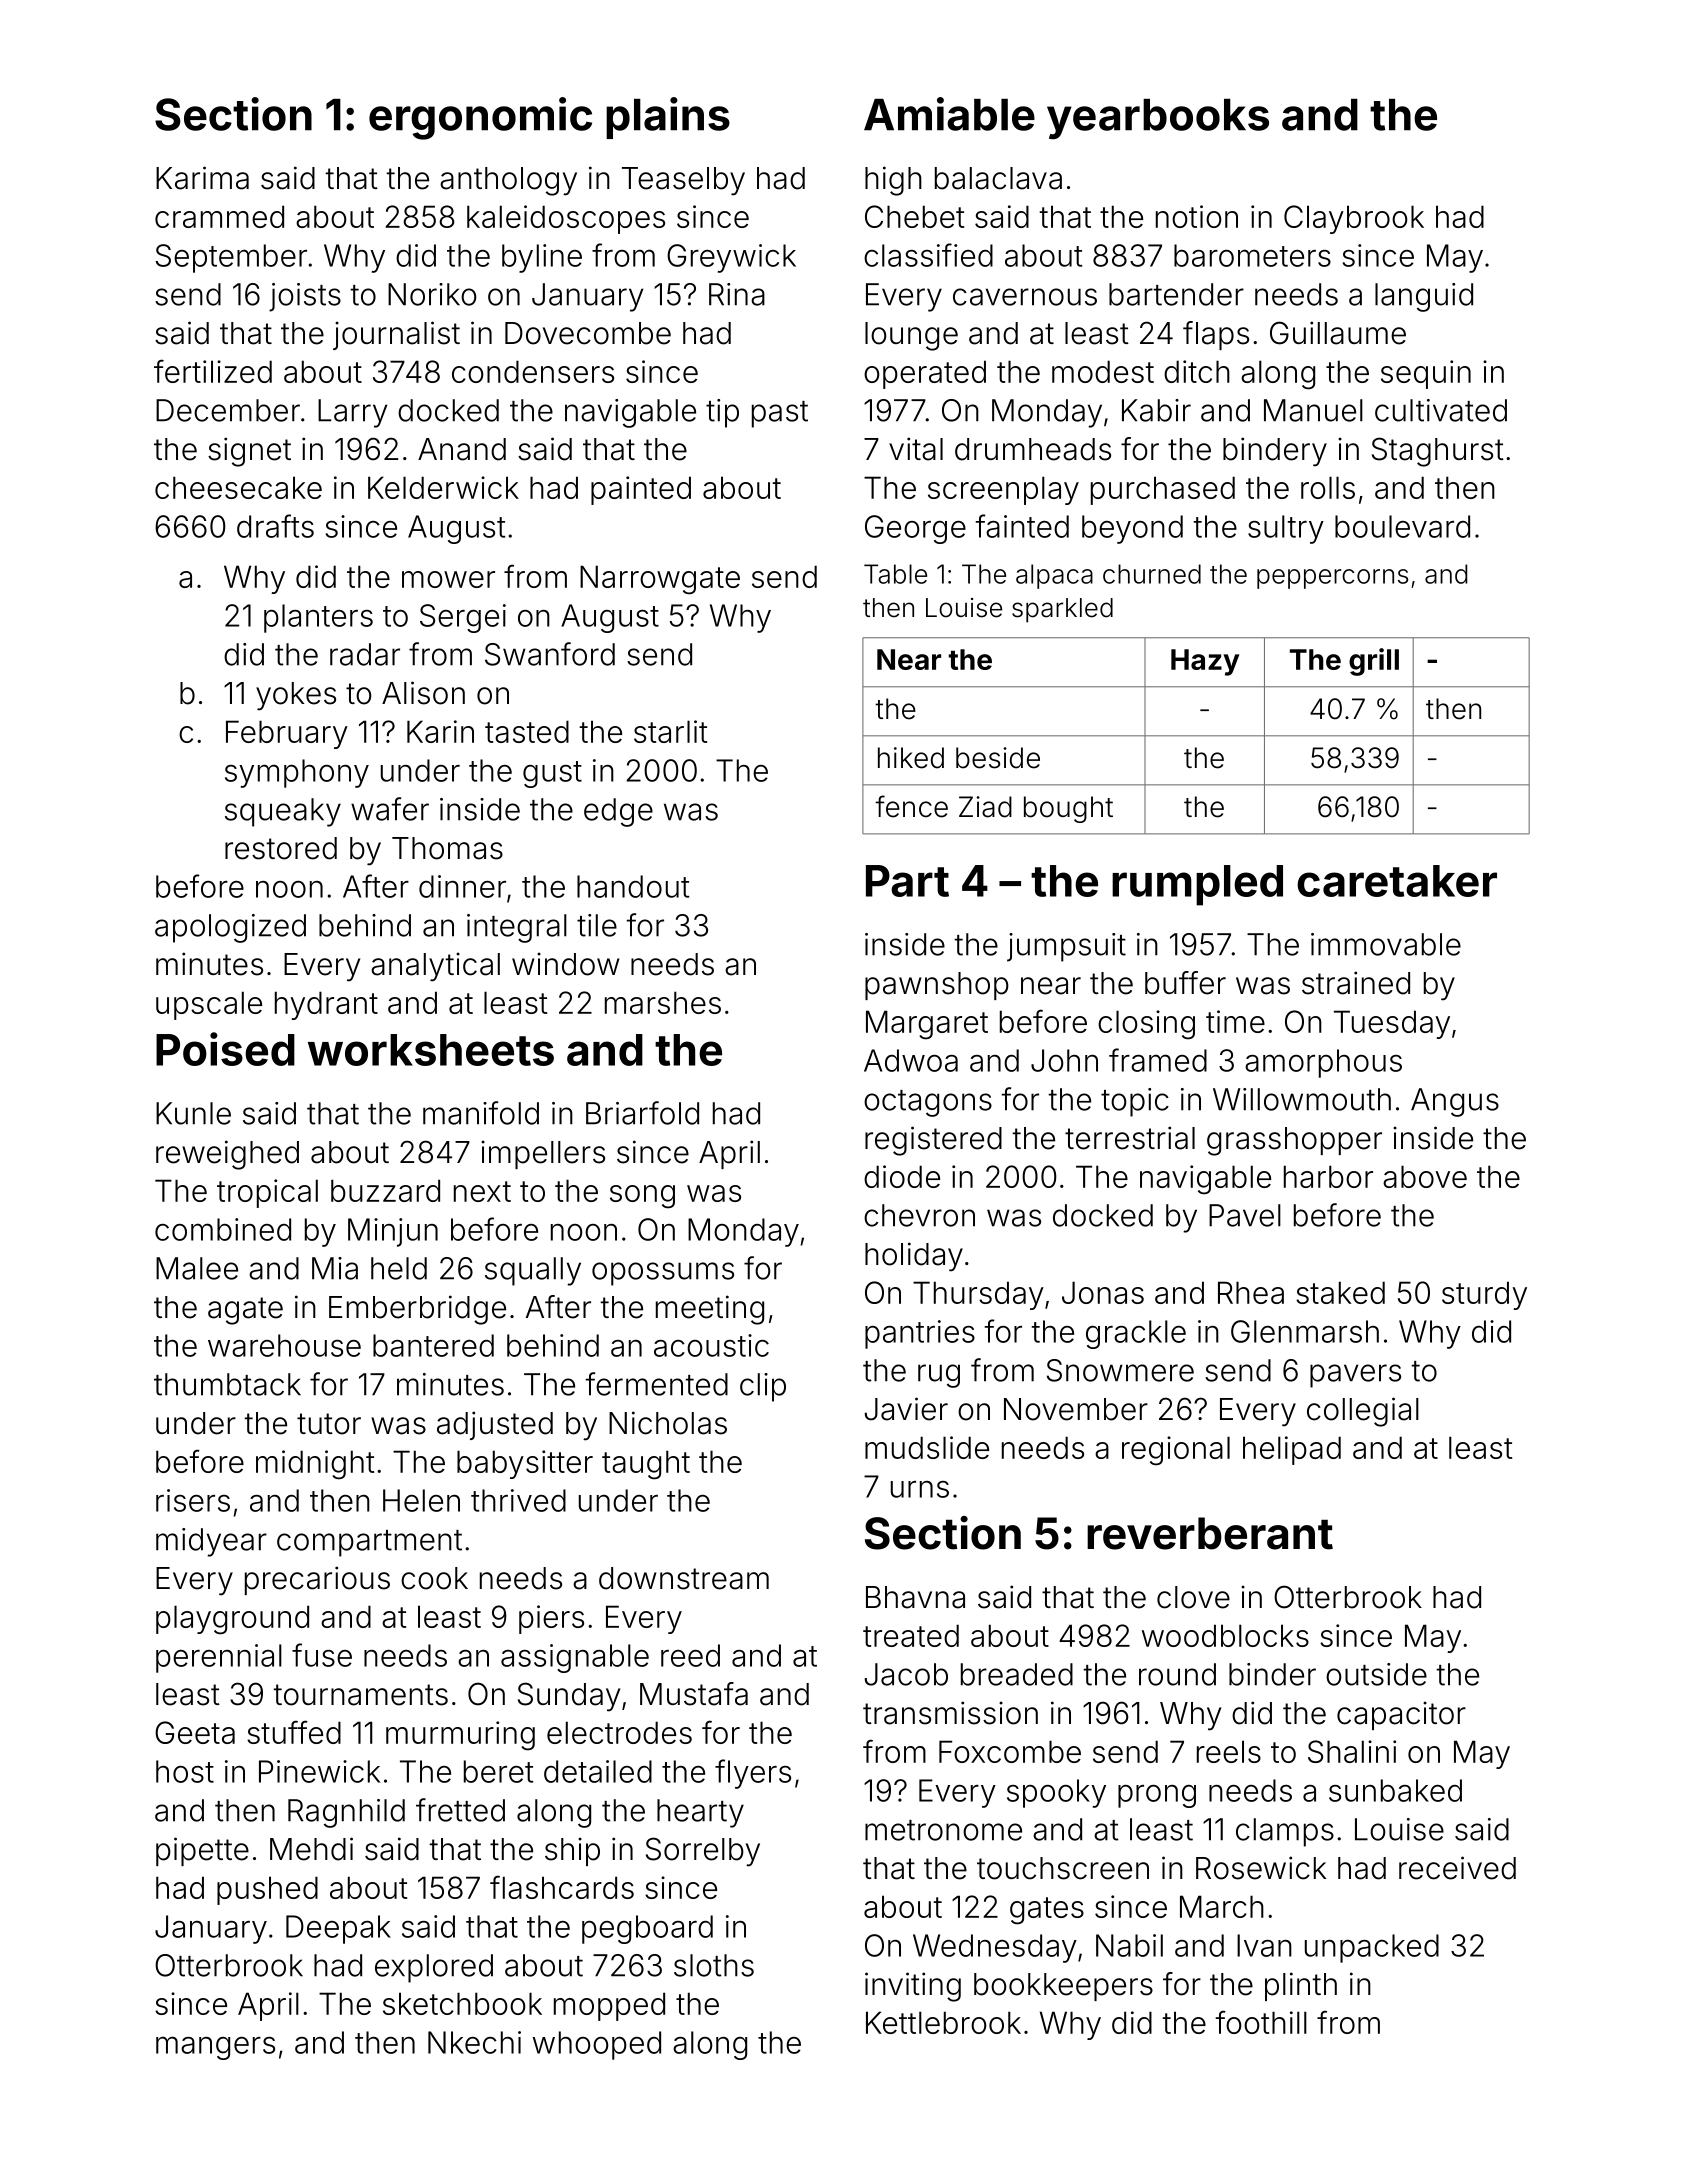 The height and width of the document is (2178, 1683). Describe the element at coordinates (1397, 881) in the document. I see `caretaker` at that location.
